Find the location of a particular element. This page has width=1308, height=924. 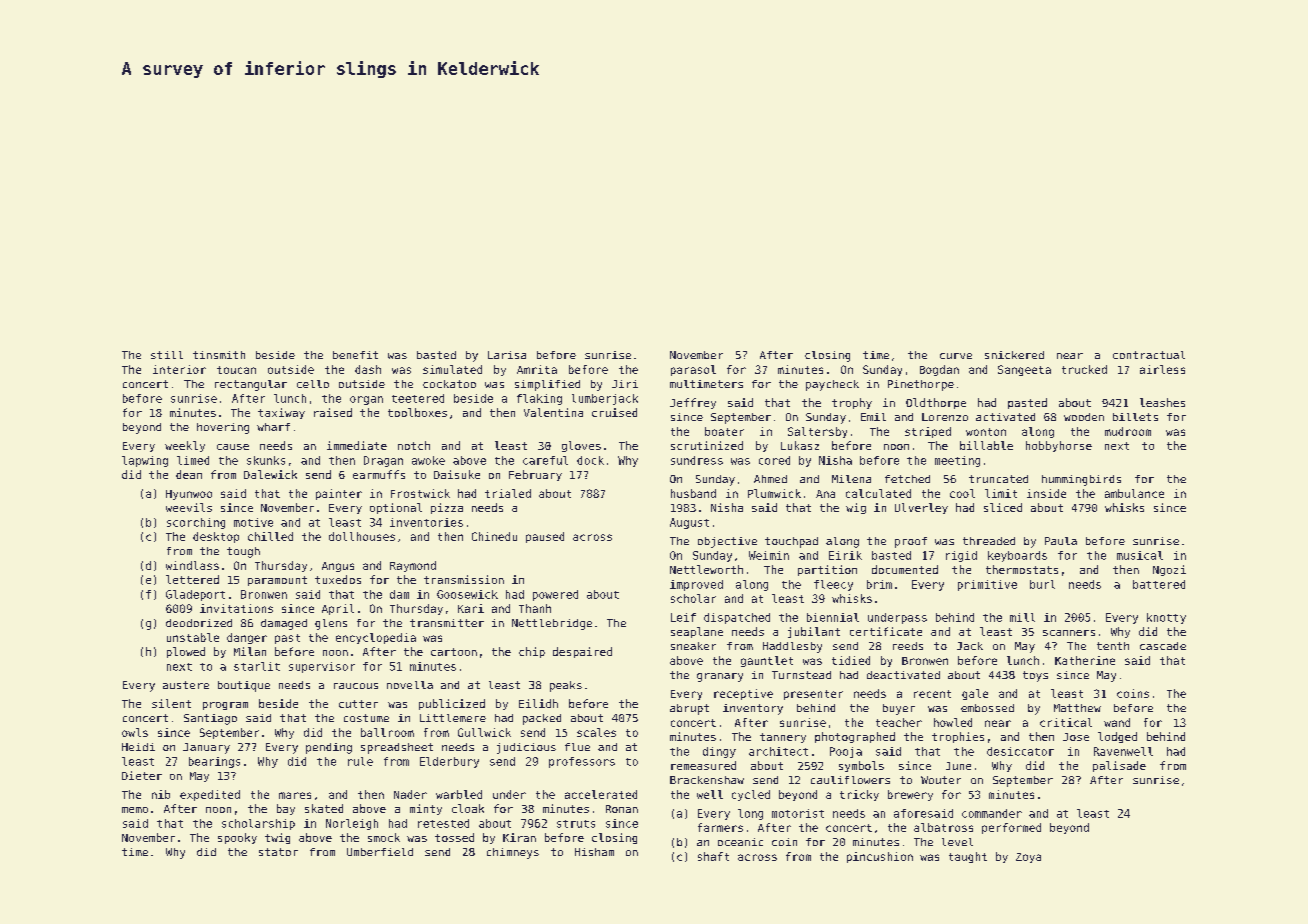

stator is located at coordinates (278, 852).
